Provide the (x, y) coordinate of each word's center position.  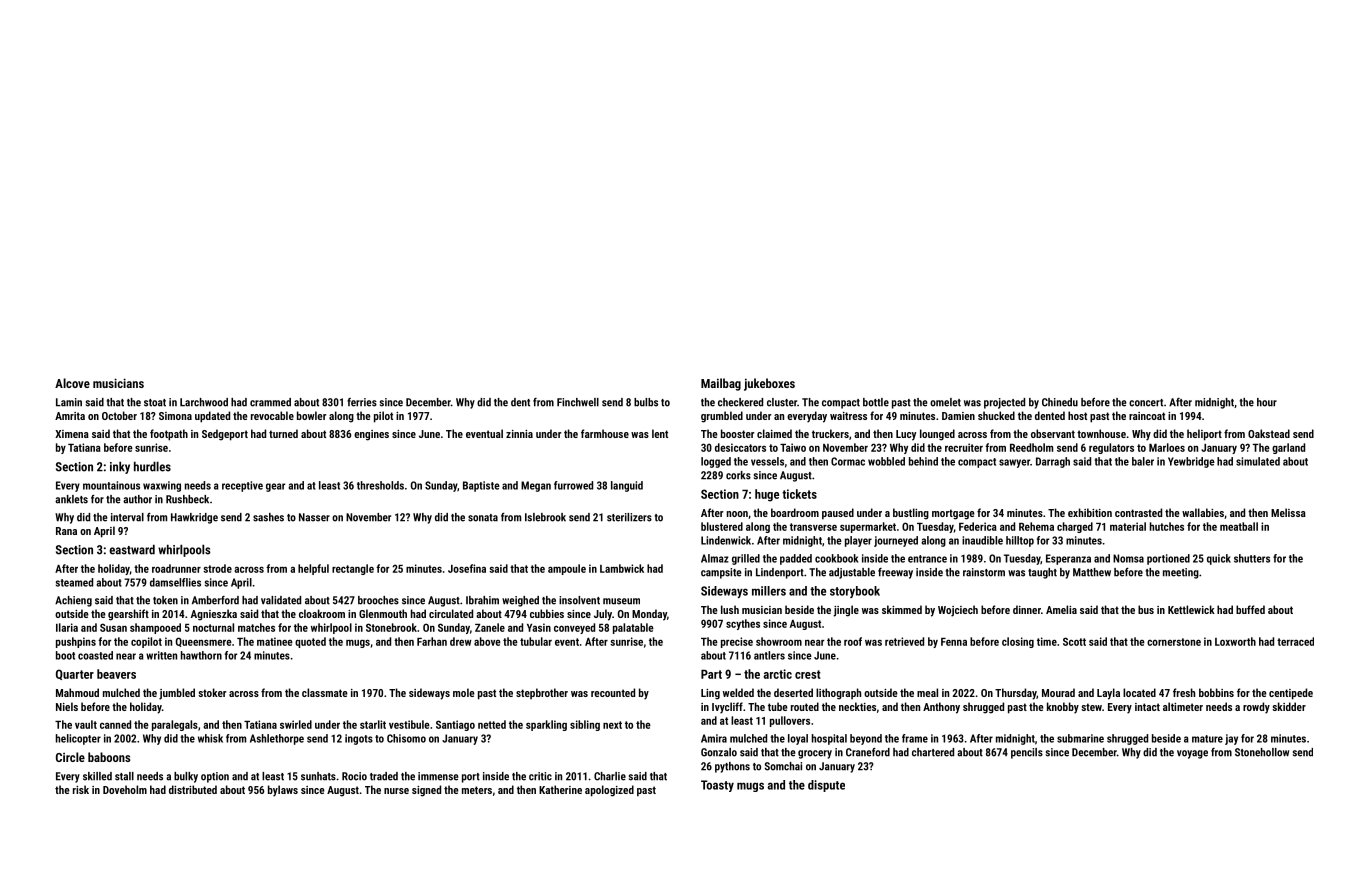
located (1139, 692)
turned (283, 433)
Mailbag (721, 384)
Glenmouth (383, 613)
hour (1267, 402)
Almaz (715, 558)
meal (927, 692)
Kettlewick (1191, 609)
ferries (362, 402)
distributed (193, 789)
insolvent (579, 600)
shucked (996, 415)
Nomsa (1128, 558)
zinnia (519, 434)
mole (464, 692)
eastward (132, 549)
